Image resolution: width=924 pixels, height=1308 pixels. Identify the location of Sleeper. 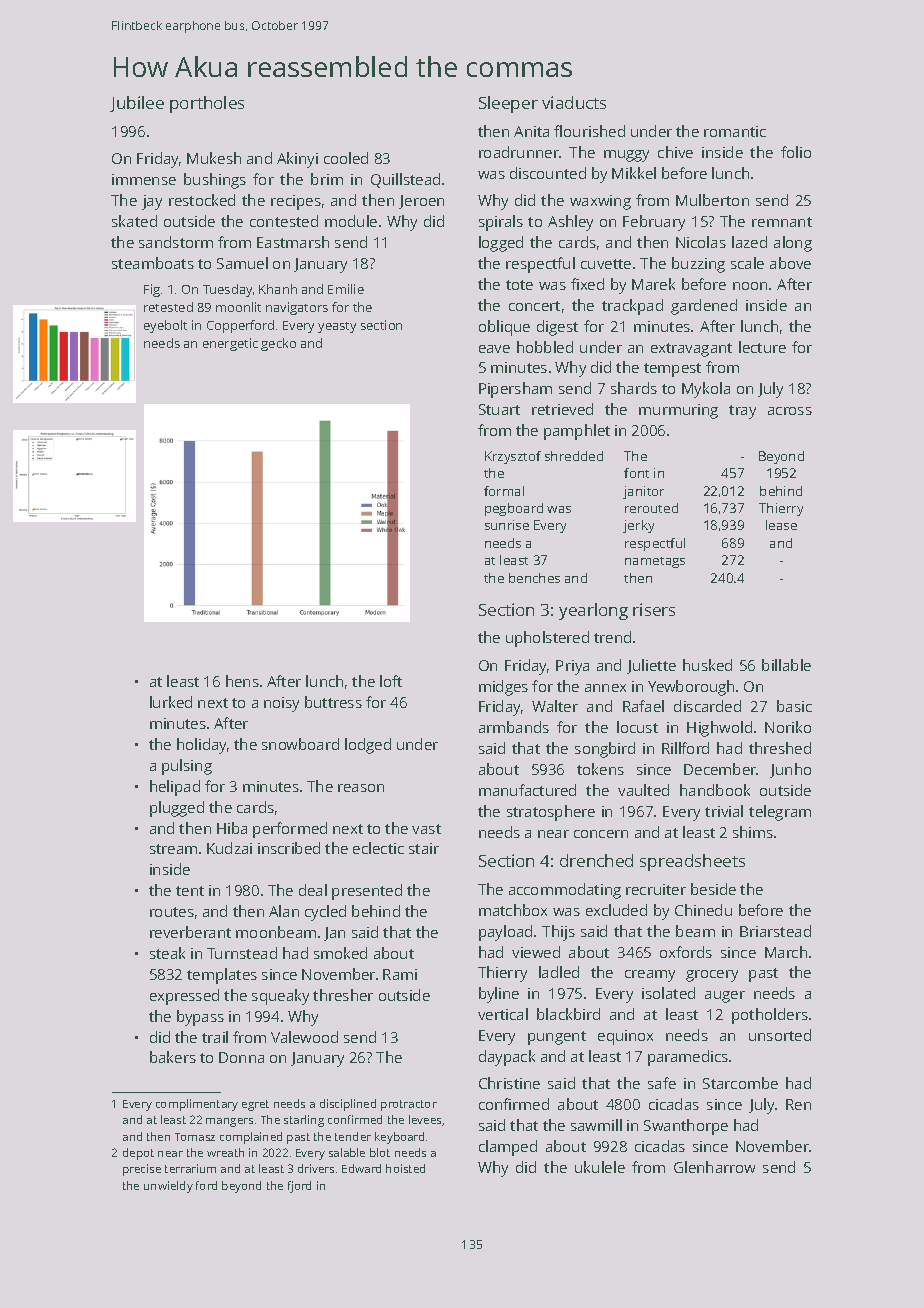
(508, 104).
